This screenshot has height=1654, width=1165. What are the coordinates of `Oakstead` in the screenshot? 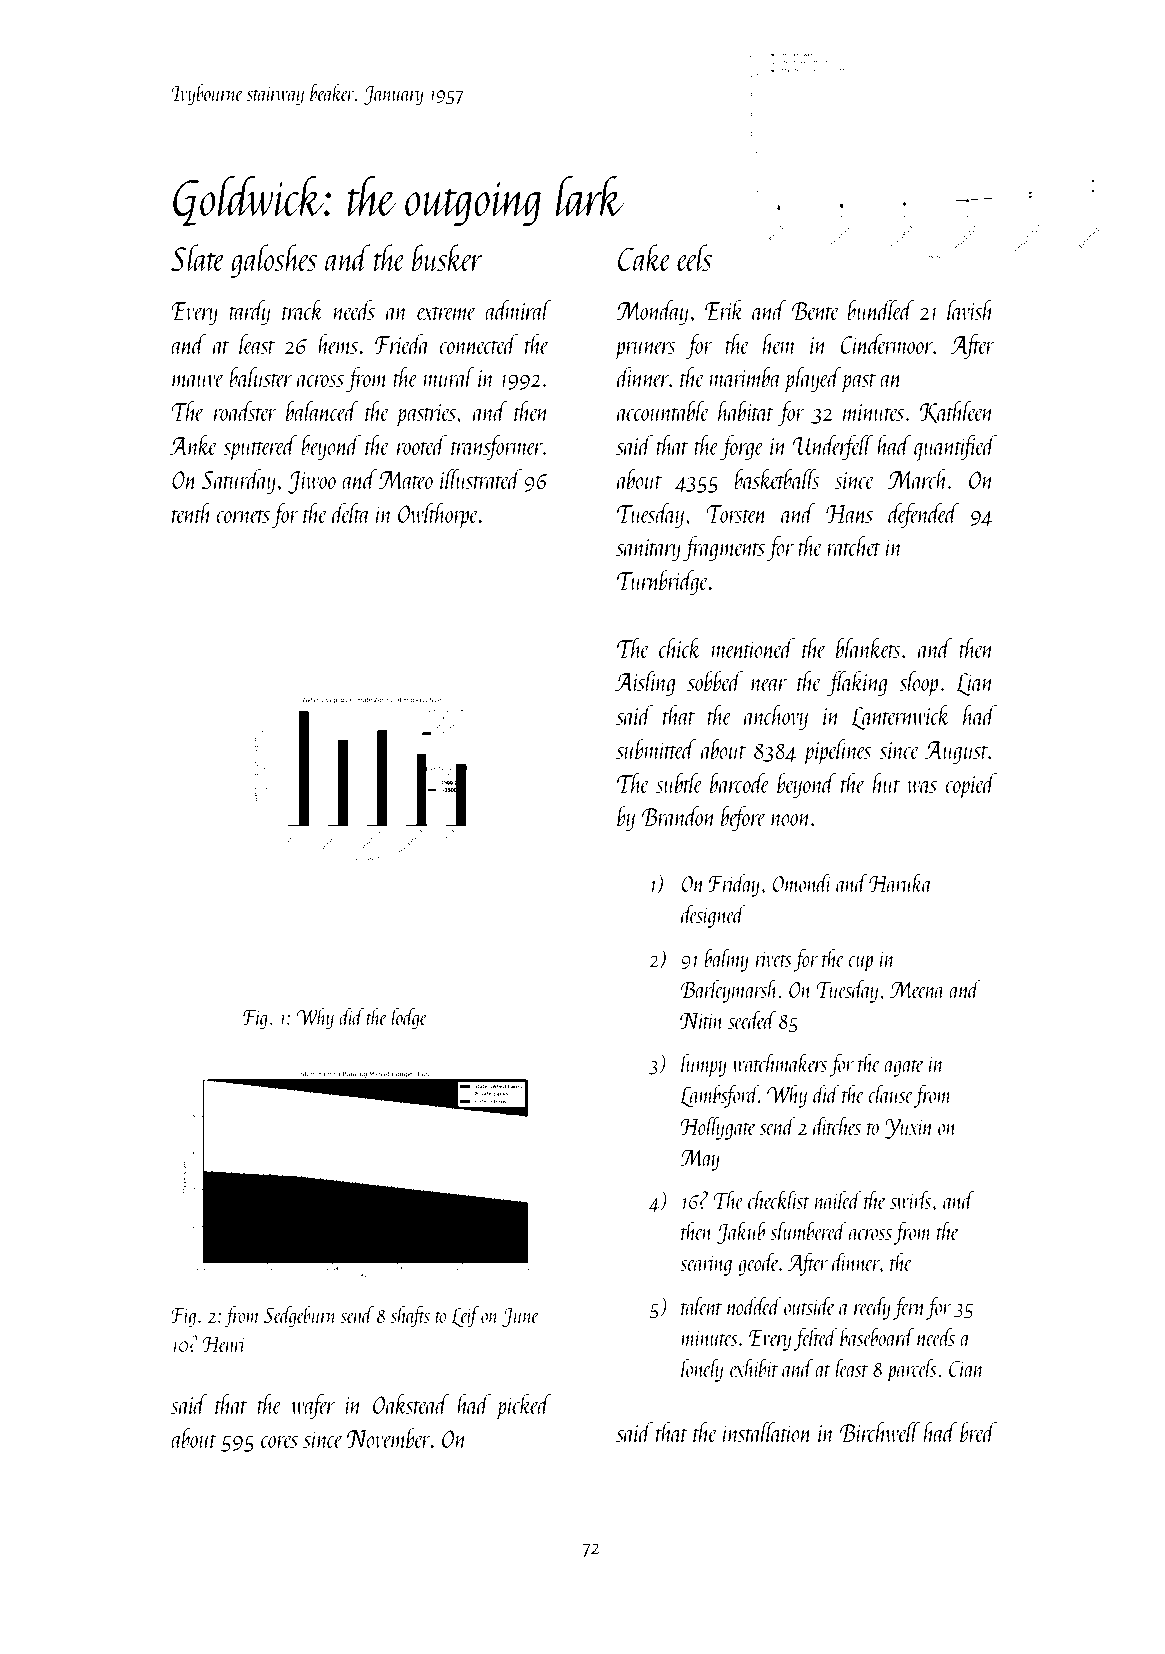 It's located at (411, 1404).
